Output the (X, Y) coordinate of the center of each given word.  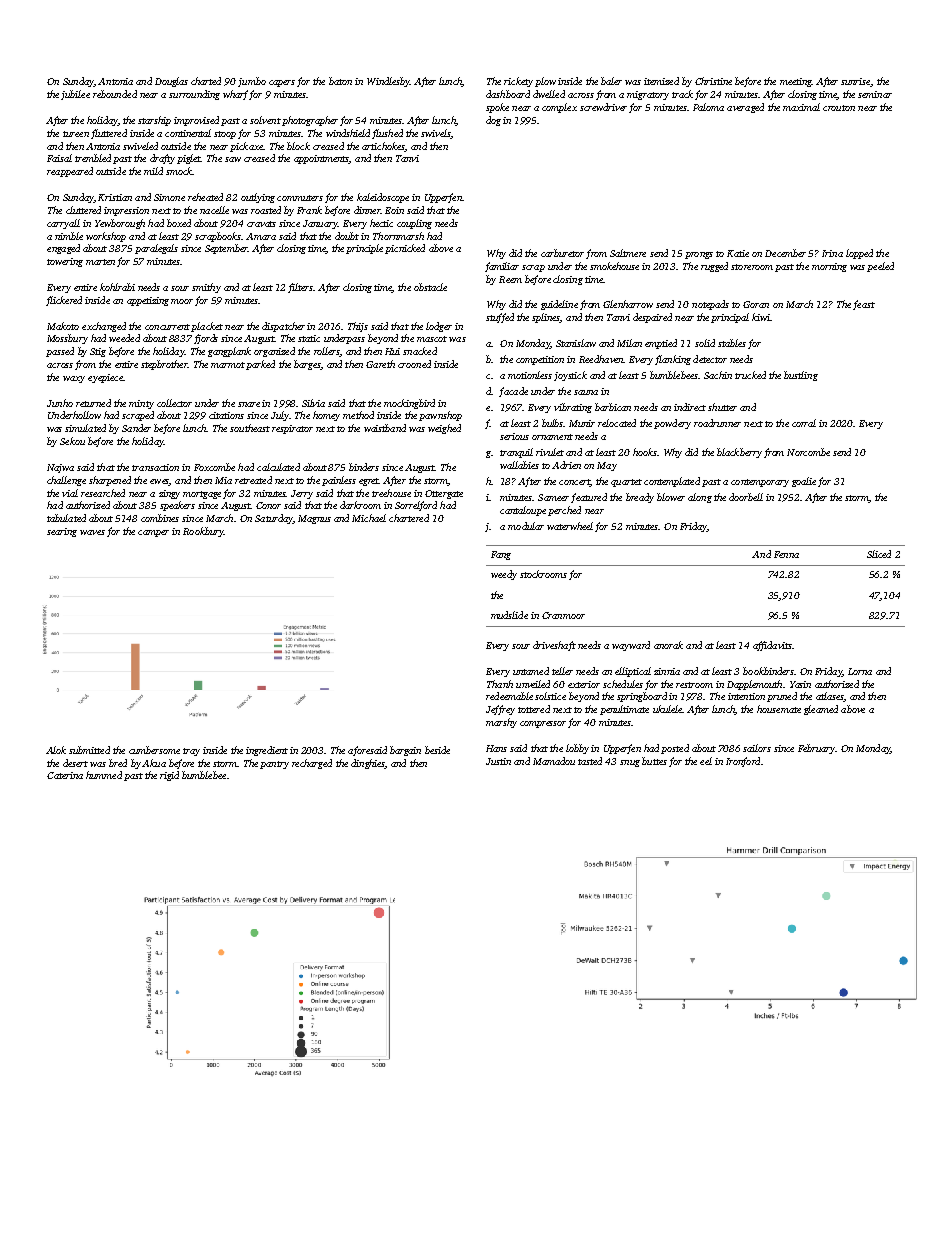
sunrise (855, 81)
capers (282, 83)
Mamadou (554, 761)
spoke (497, 108)
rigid (169, 776)
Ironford (743, 762)
